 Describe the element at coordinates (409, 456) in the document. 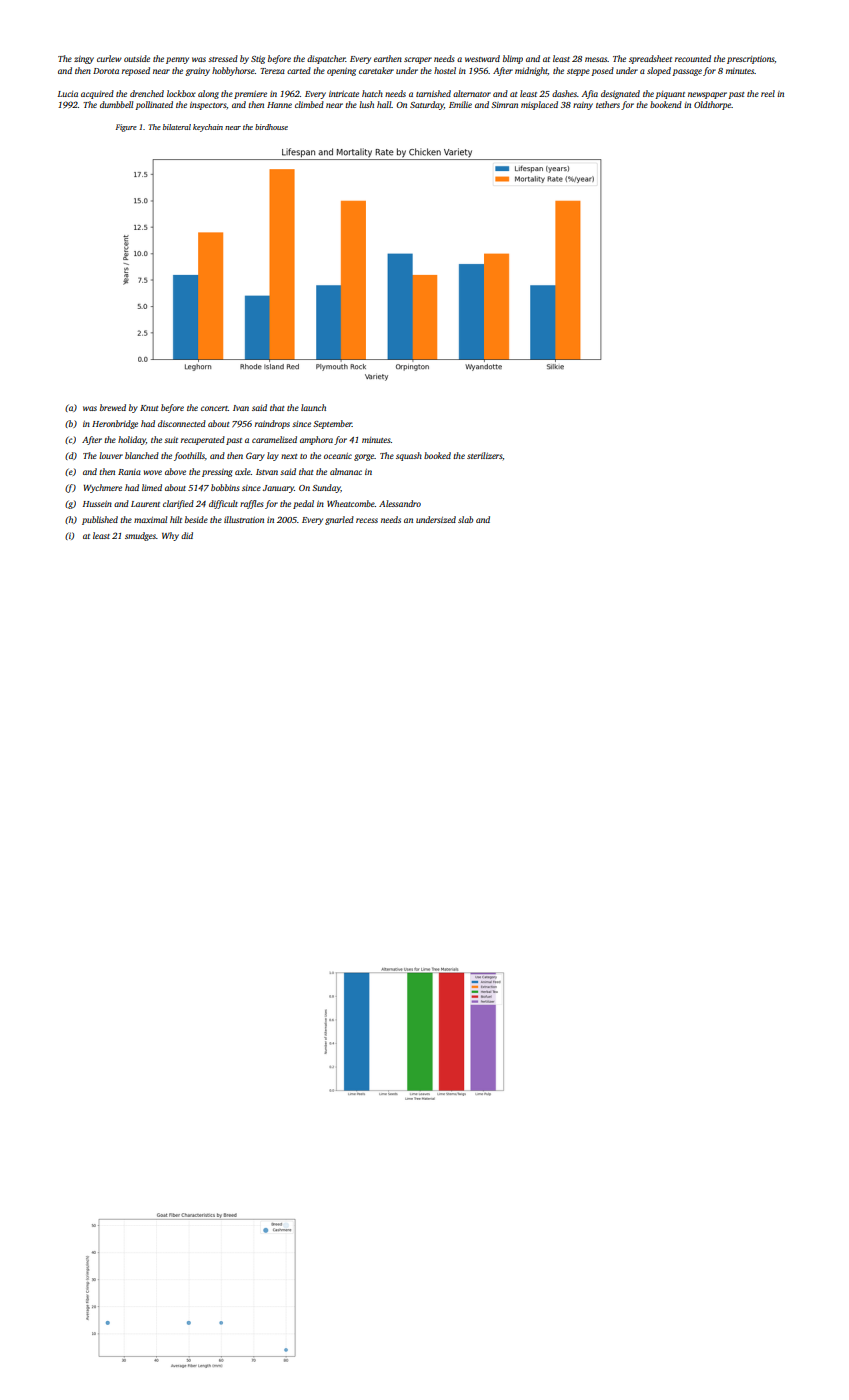

I see `squash` at that location.
